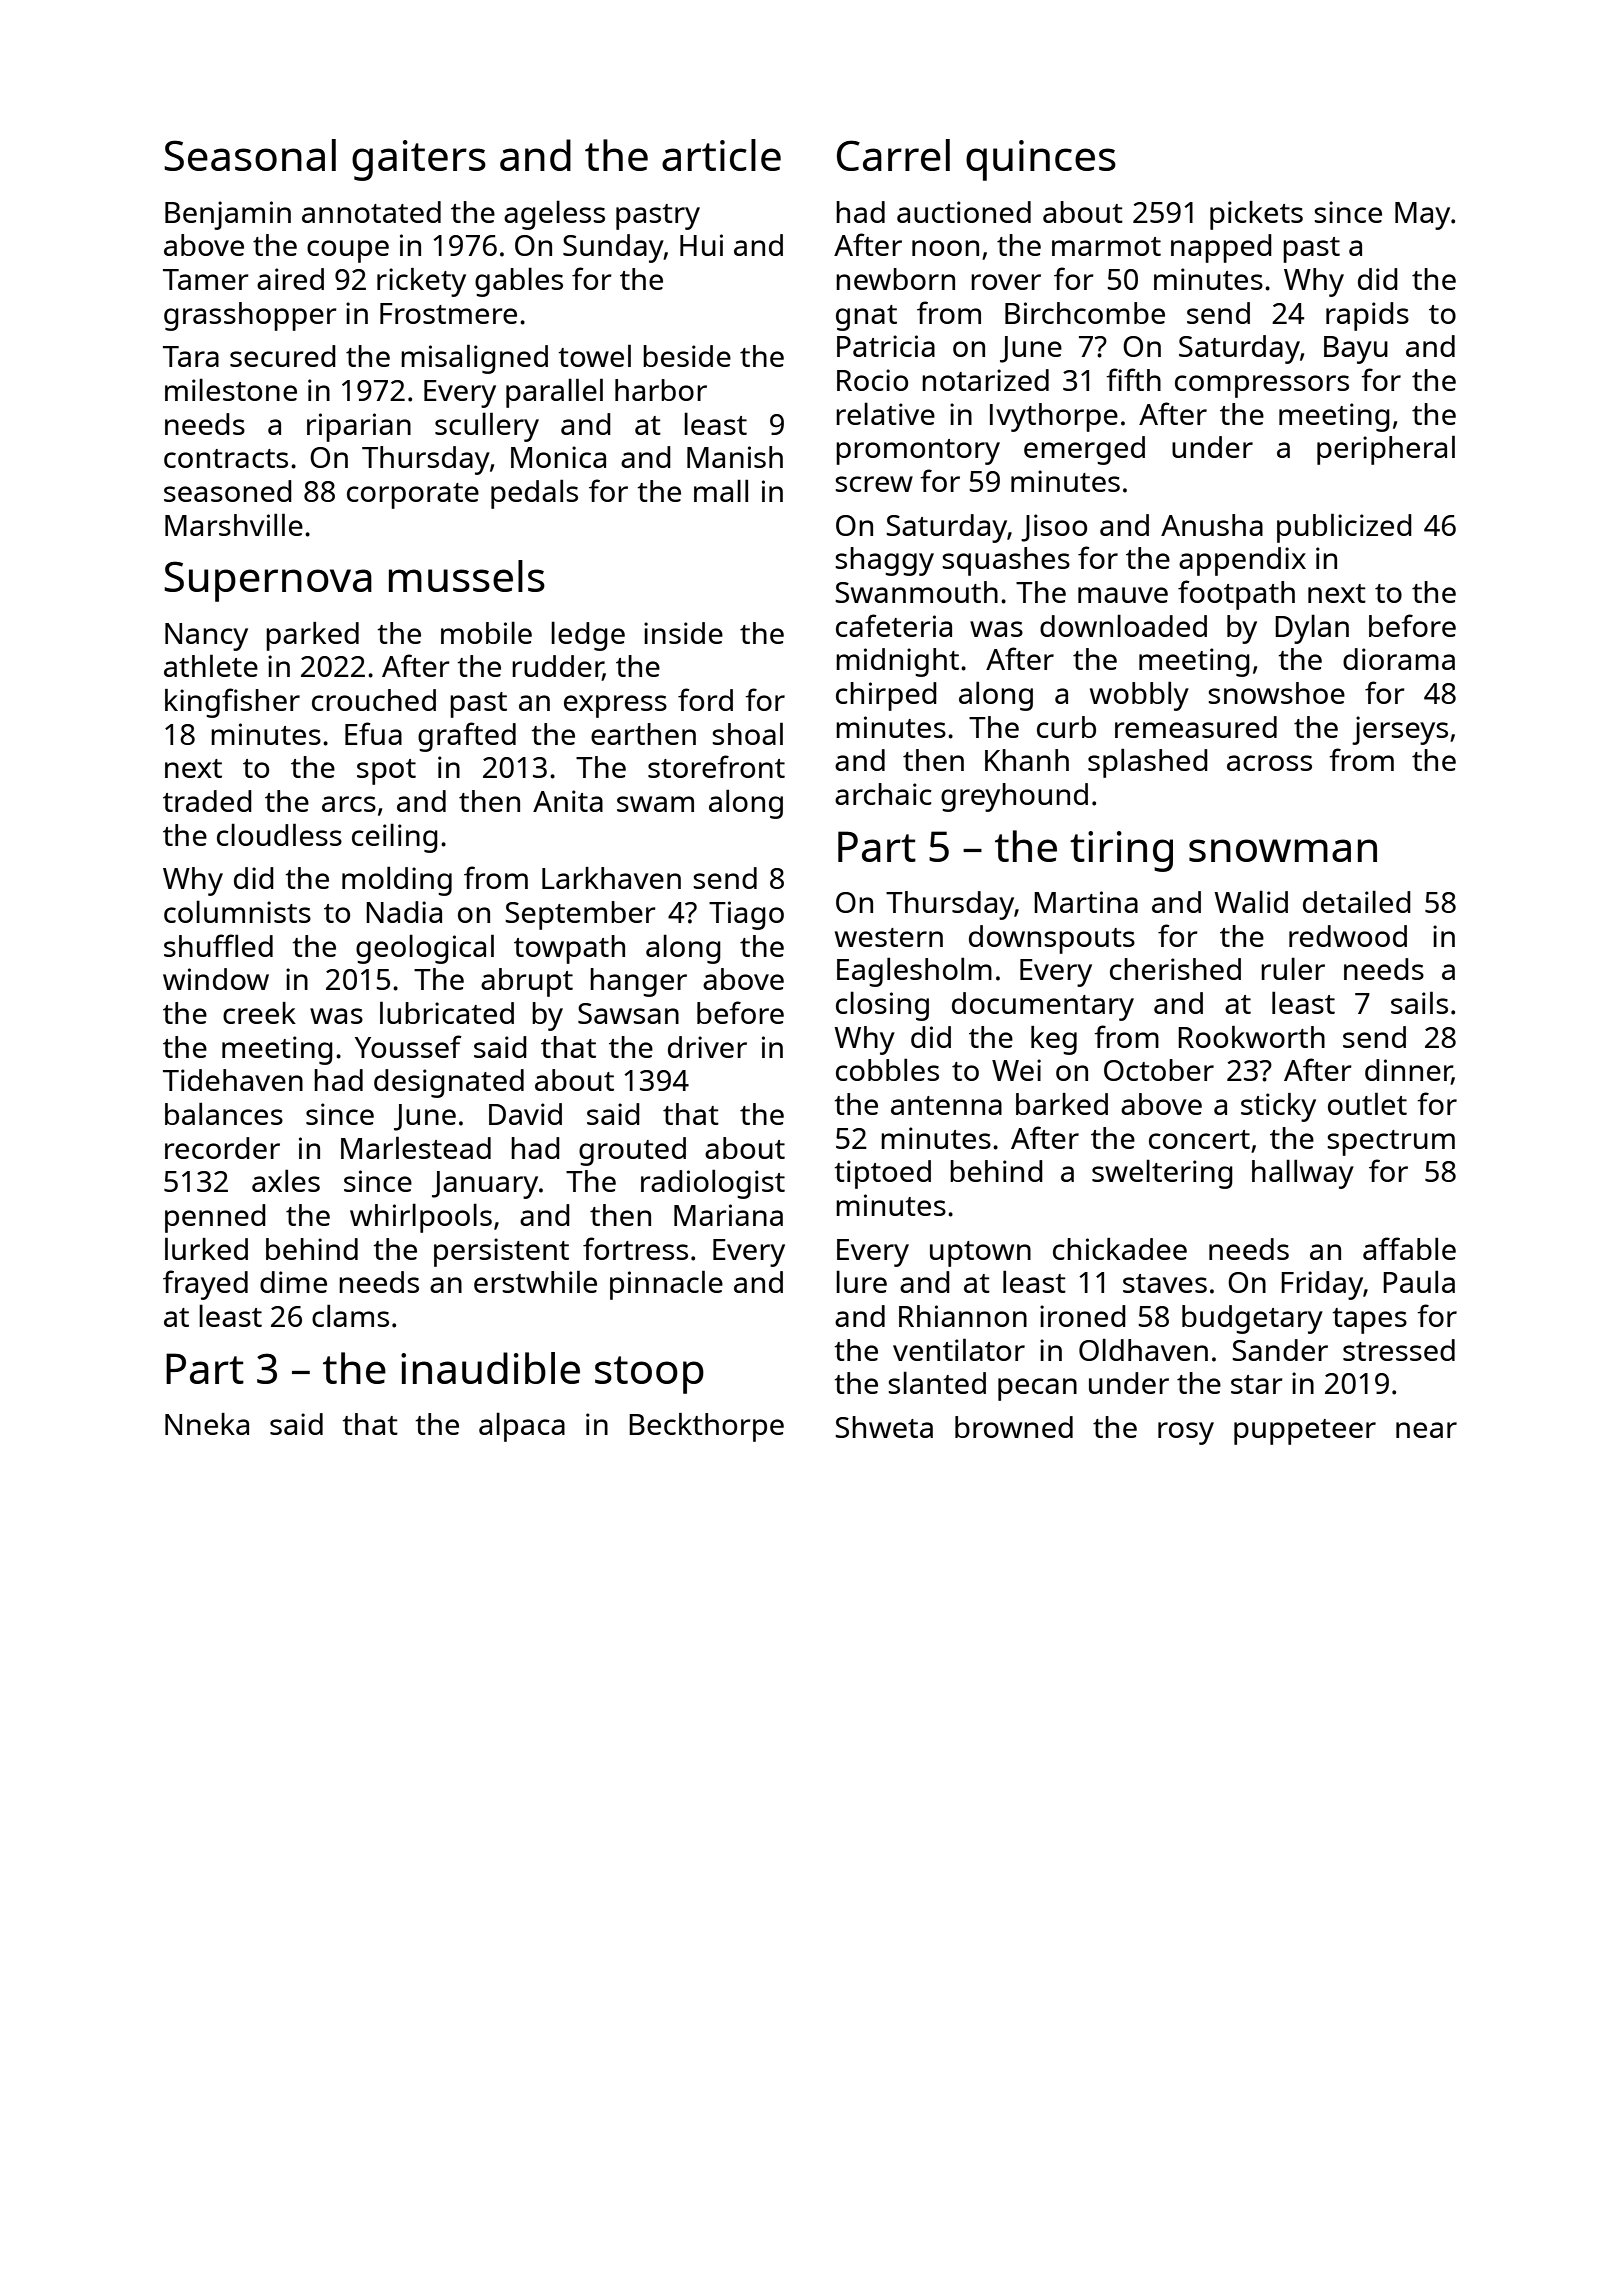 The width and height of the screenshot is (1620, 2292). What do you see at coordinates (554, 215) in the screenshot?
I see `ageless` at bounding box center [554, 215].
